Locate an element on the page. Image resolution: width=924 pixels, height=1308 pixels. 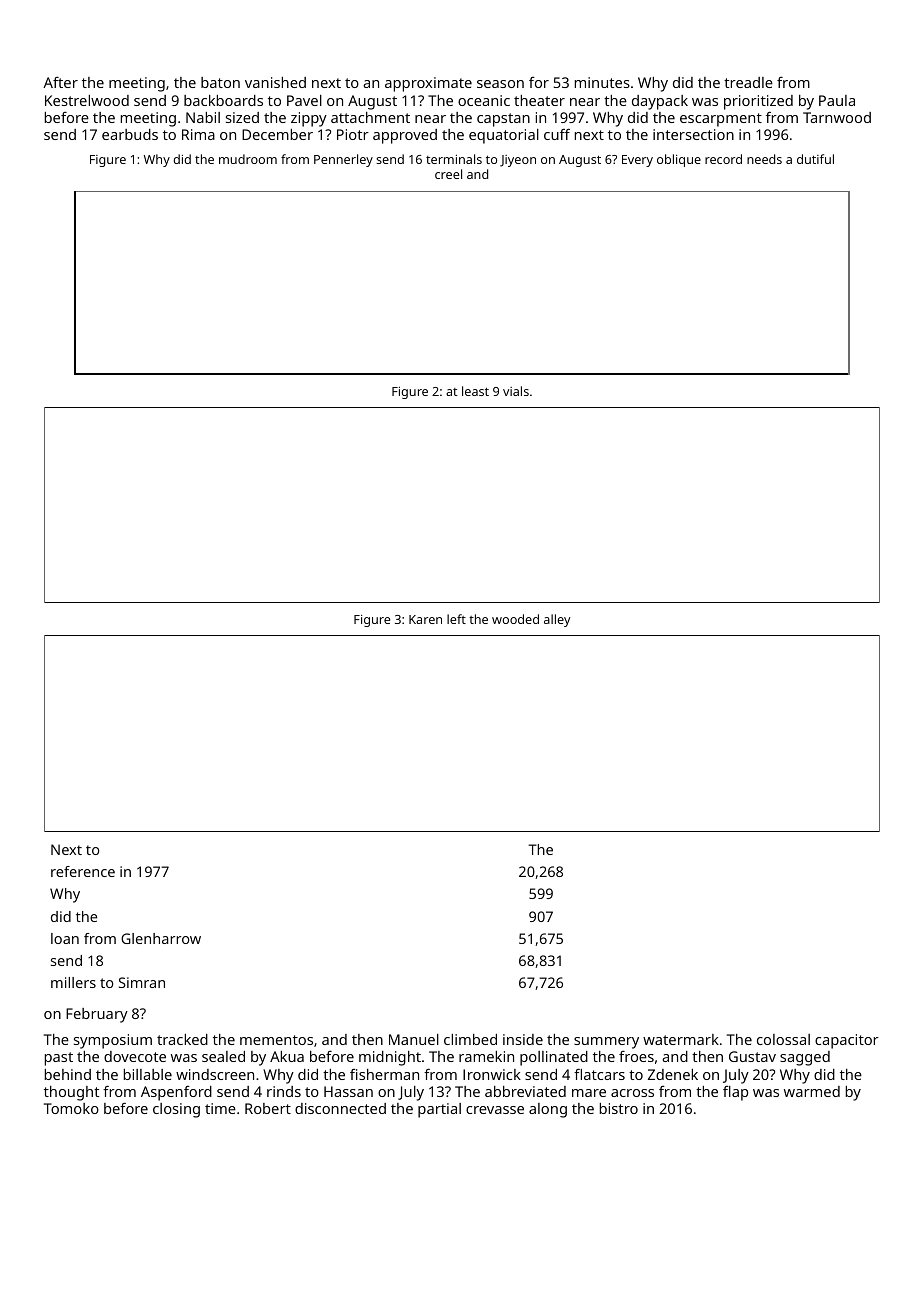
reference is located at coordinates (83, 871).
